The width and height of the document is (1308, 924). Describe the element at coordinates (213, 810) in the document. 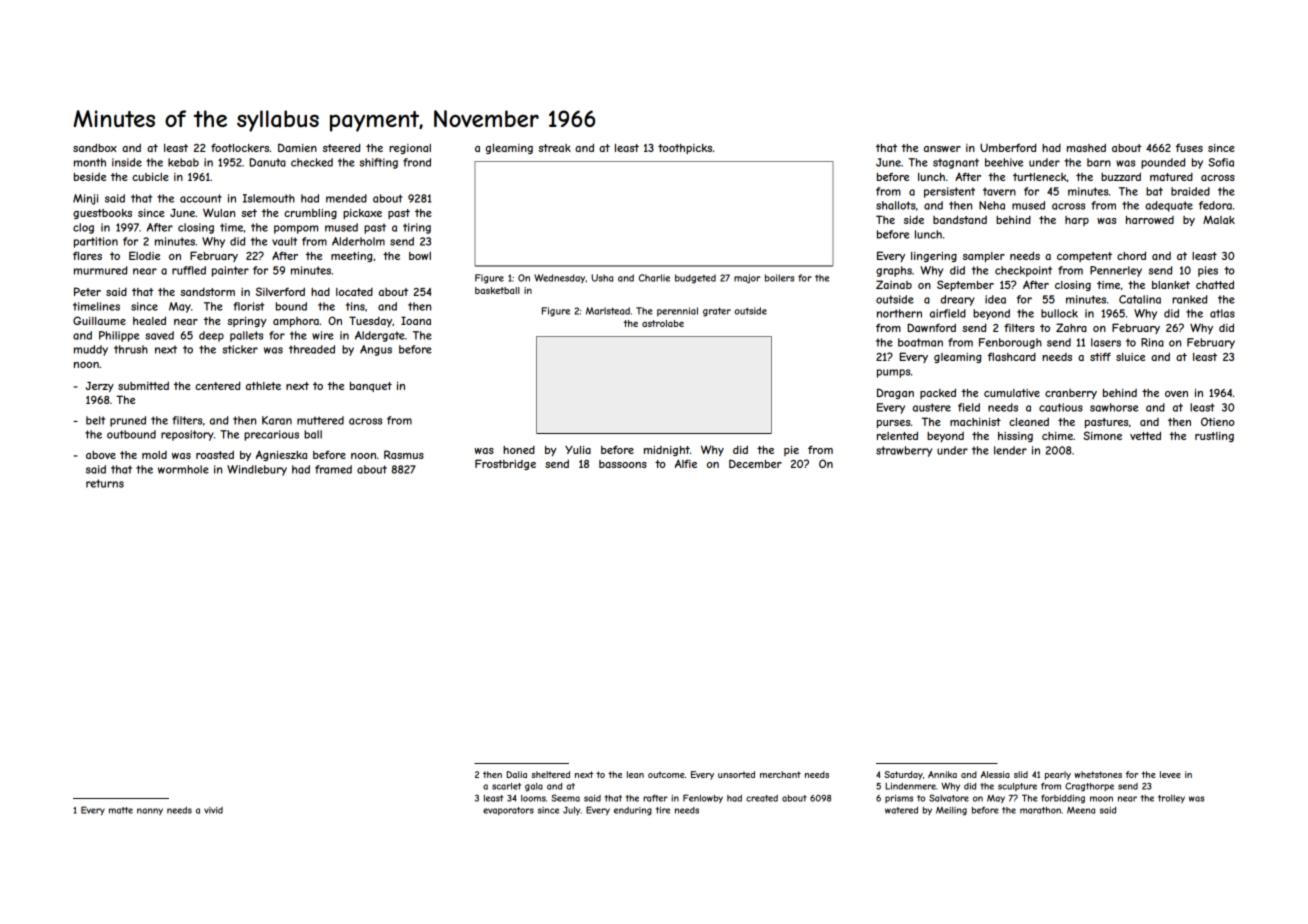

I see `vivid` at that location.
